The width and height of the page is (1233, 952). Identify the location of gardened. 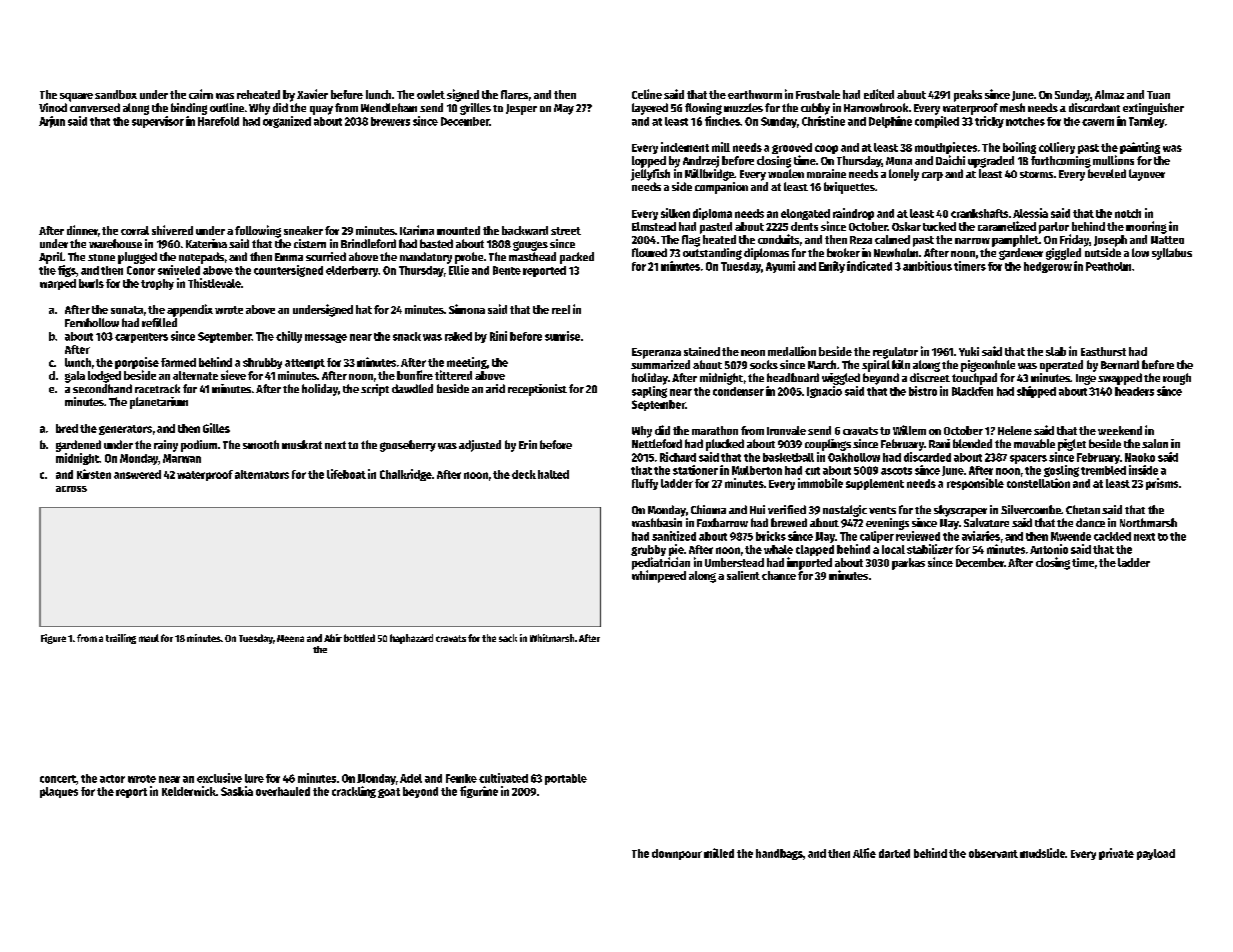
(78, 446).
